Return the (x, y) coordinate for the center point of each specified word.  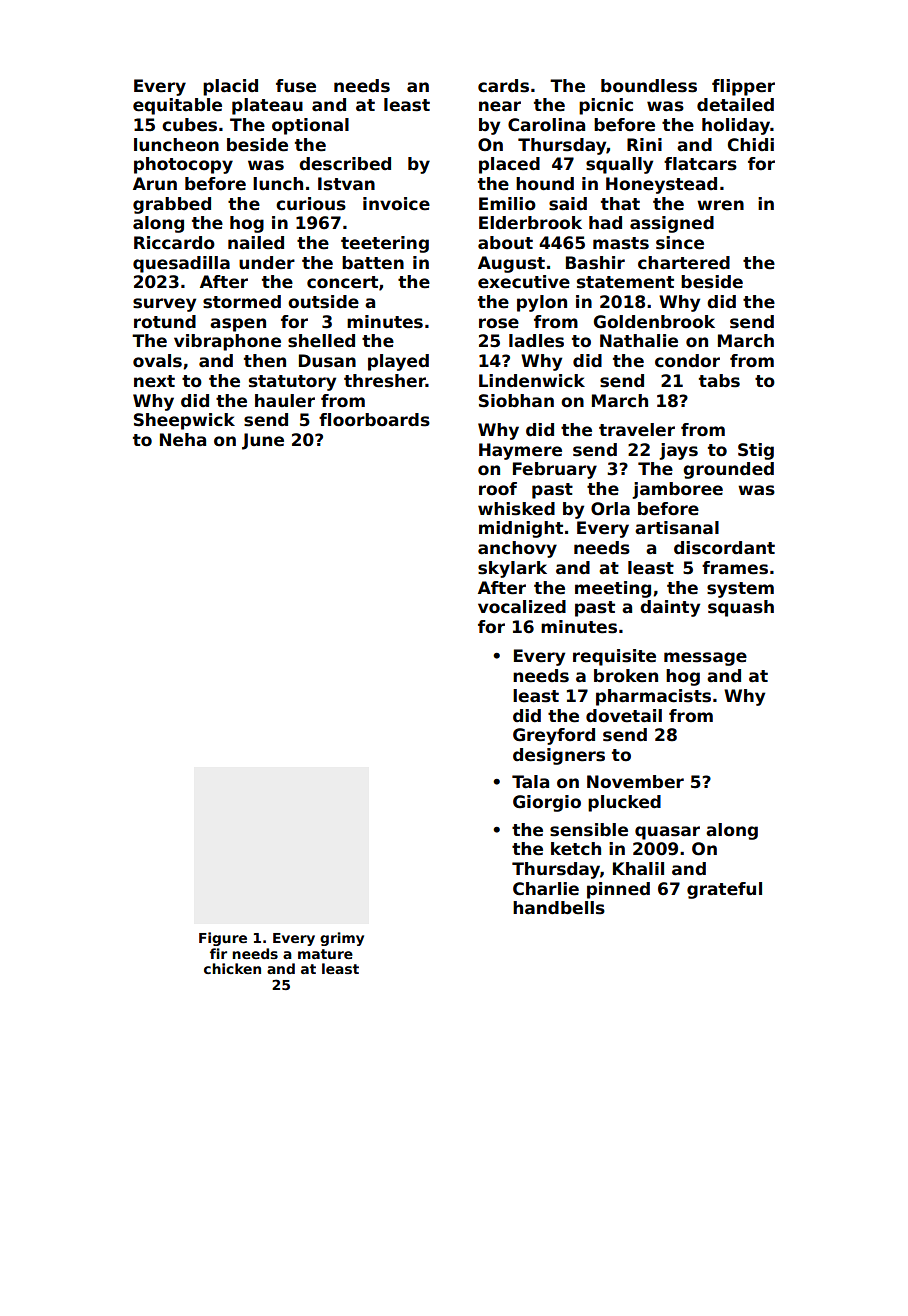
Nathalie (639, 341)
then (265, 361)
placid (230, 87)
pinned (618, 890)
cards (503, 86)
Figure (223, 939)
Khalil (638, 869)
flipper (743, 87)
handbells (559, 908)
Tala (530, 782)
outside (323, 302)
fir (218, 953)
